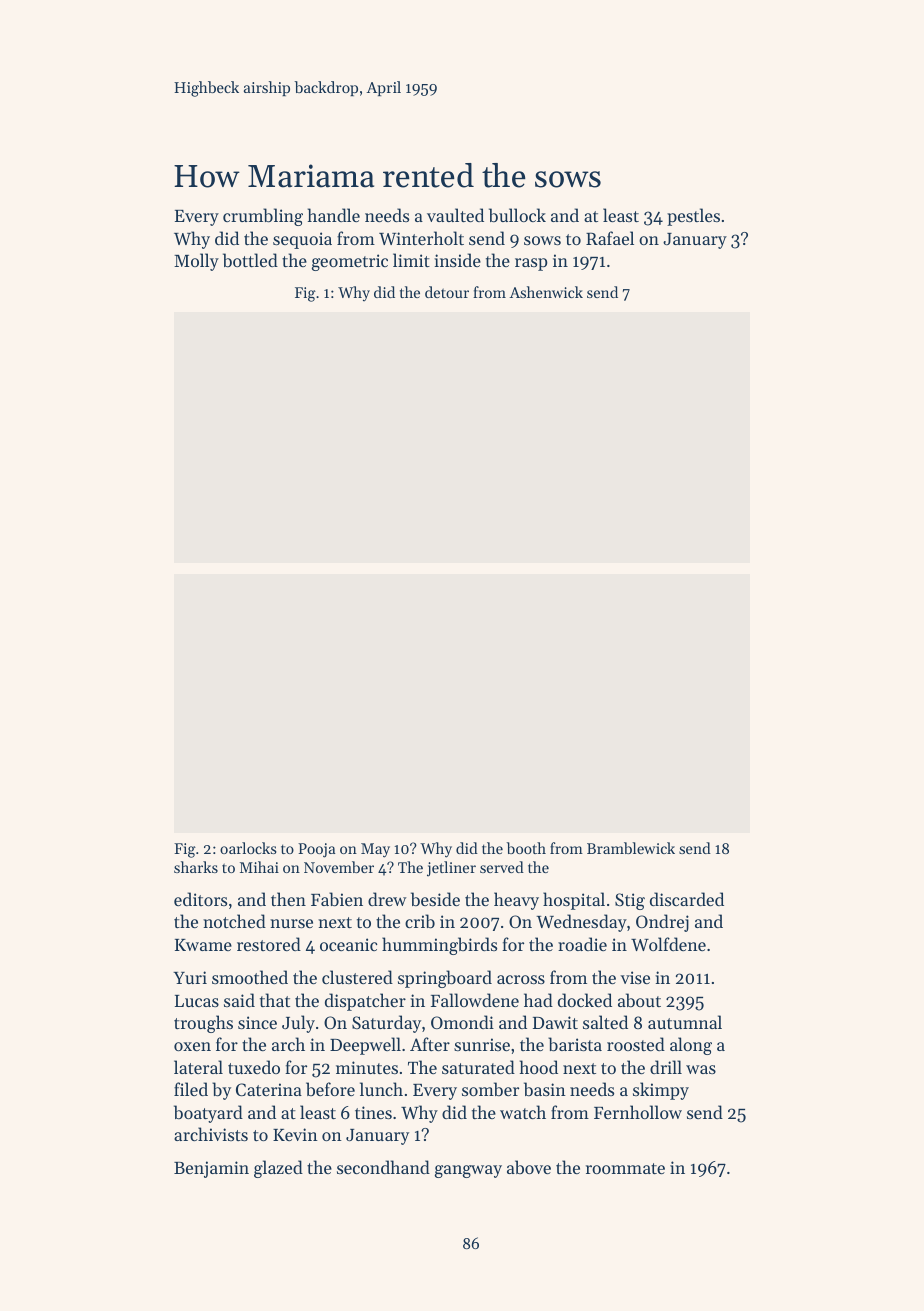 This page has height=1311, width=924. What do you see at coordinates (447, 292) in the page?
I see `detour` at bounding box center [447, 292].
